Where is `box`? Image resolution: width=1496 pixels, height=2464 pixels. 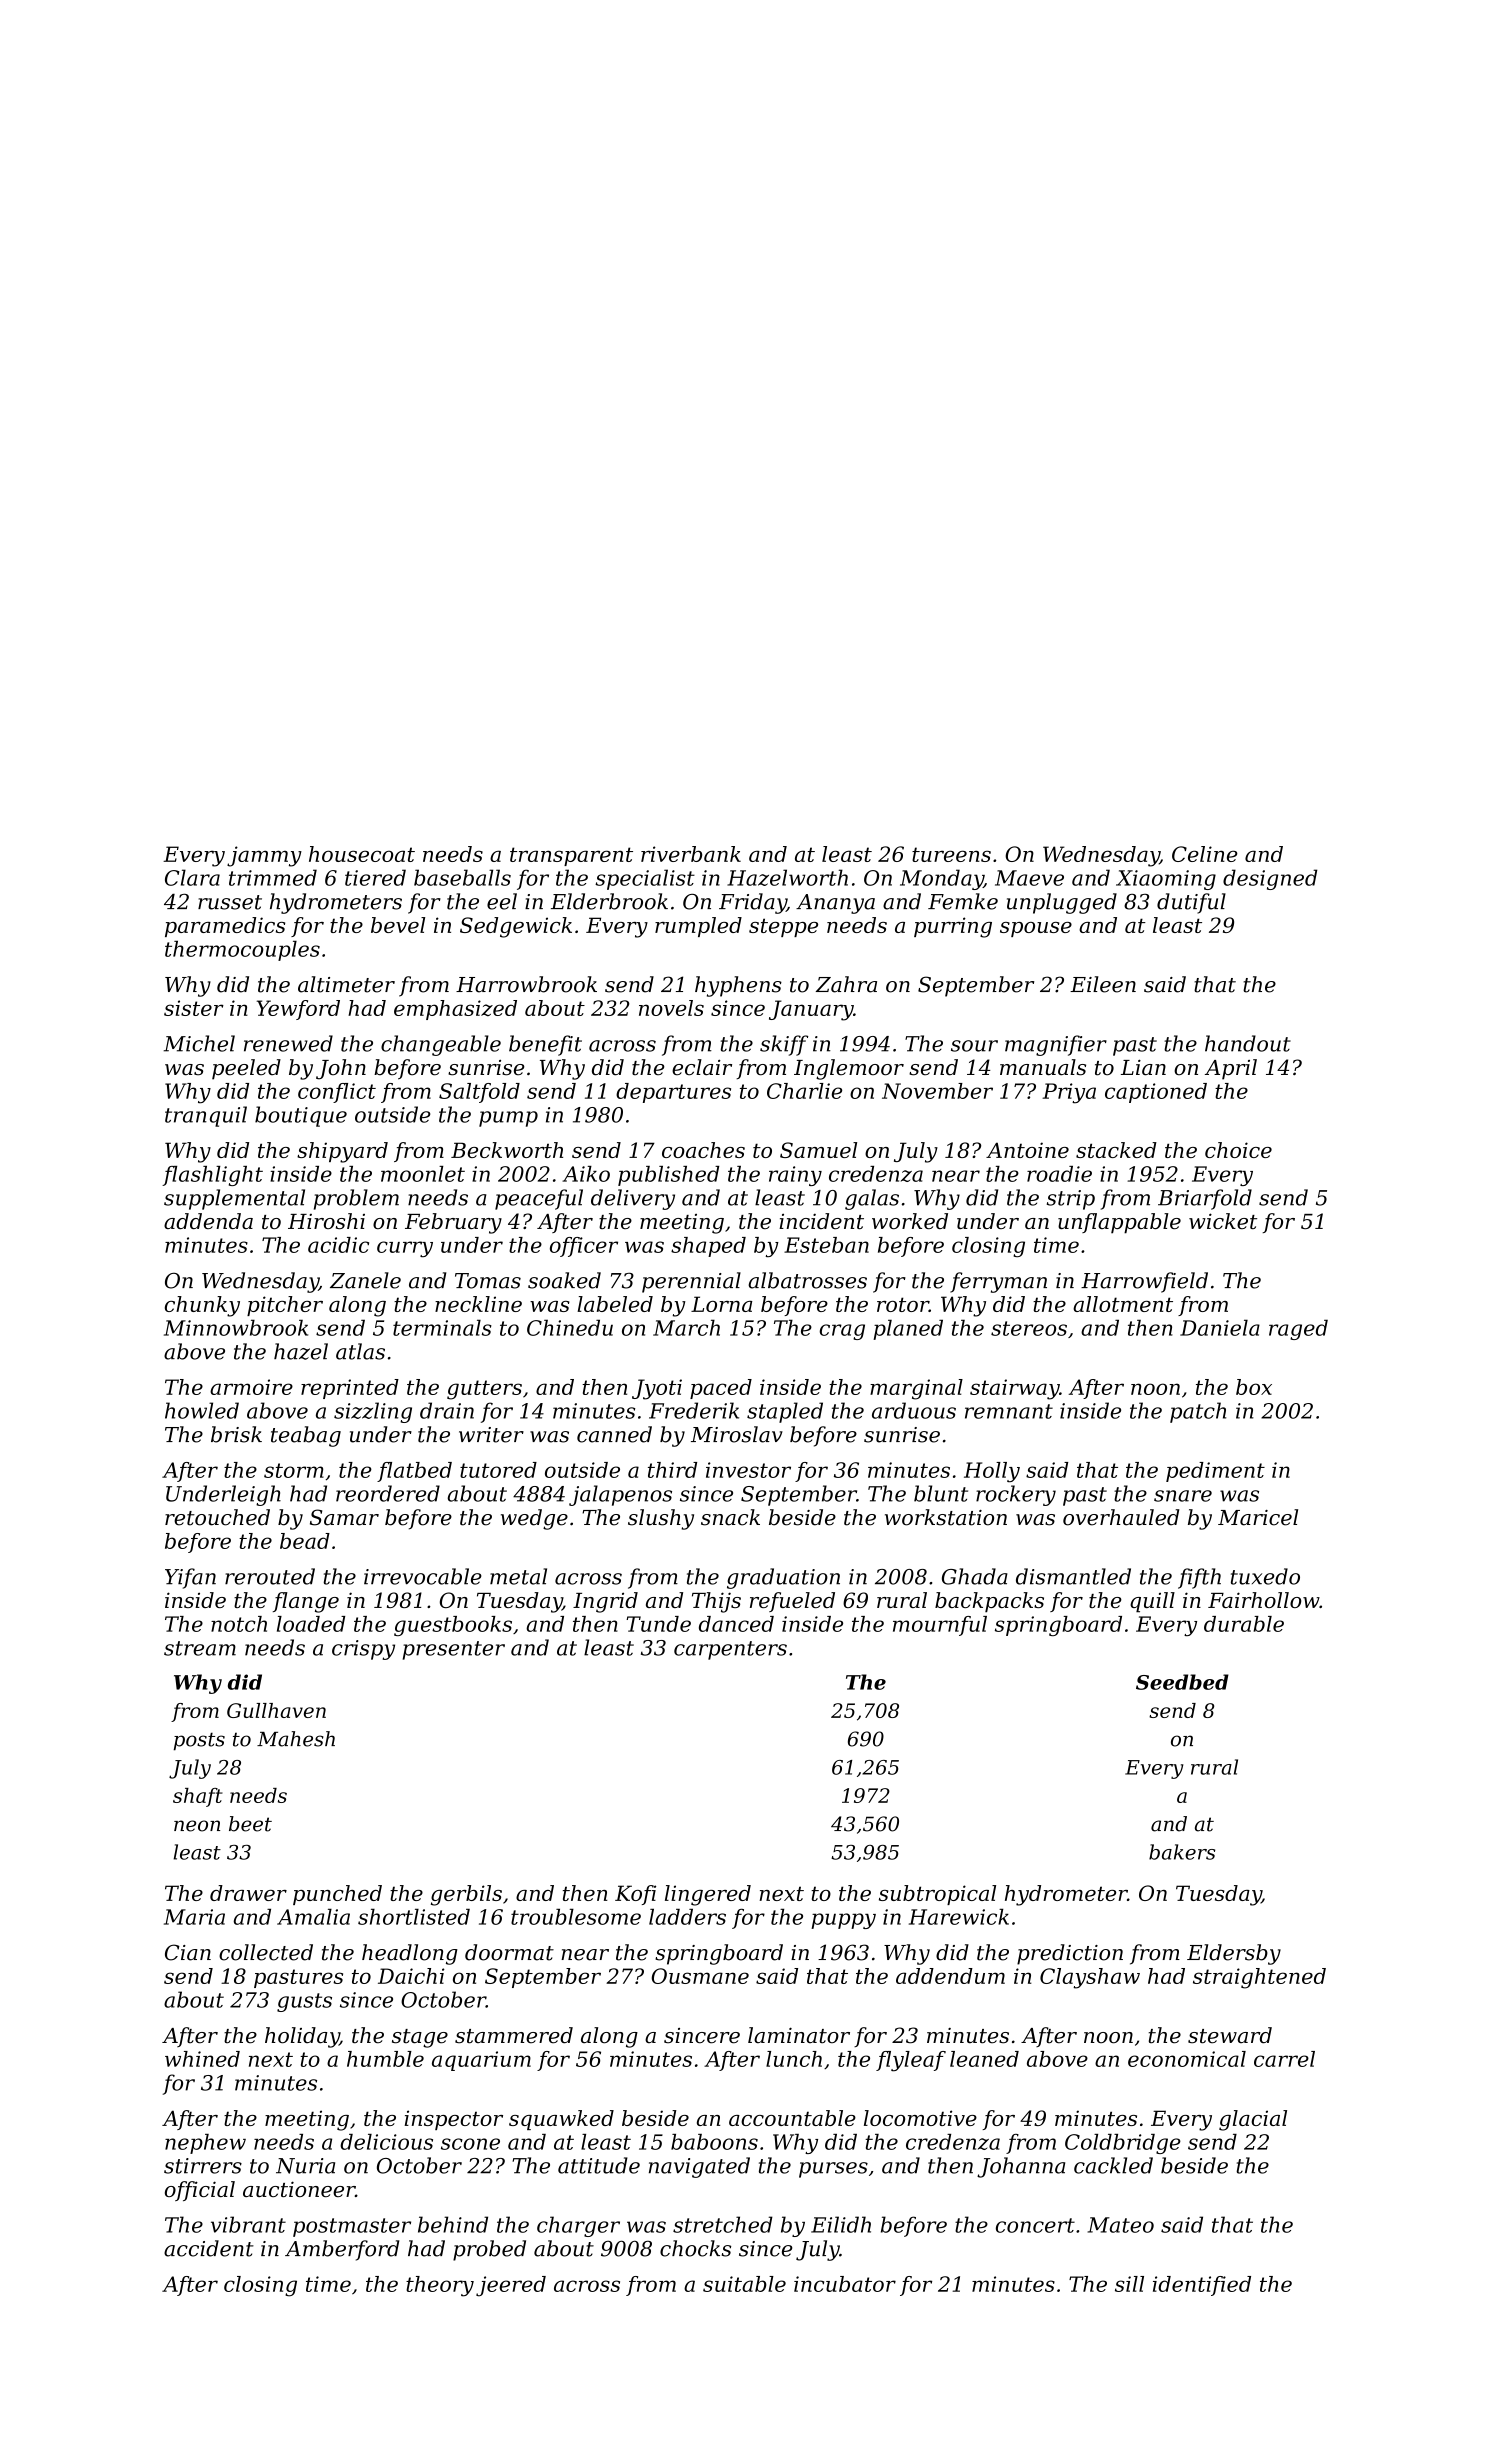 box is located at coordinates (1254, 1387).
